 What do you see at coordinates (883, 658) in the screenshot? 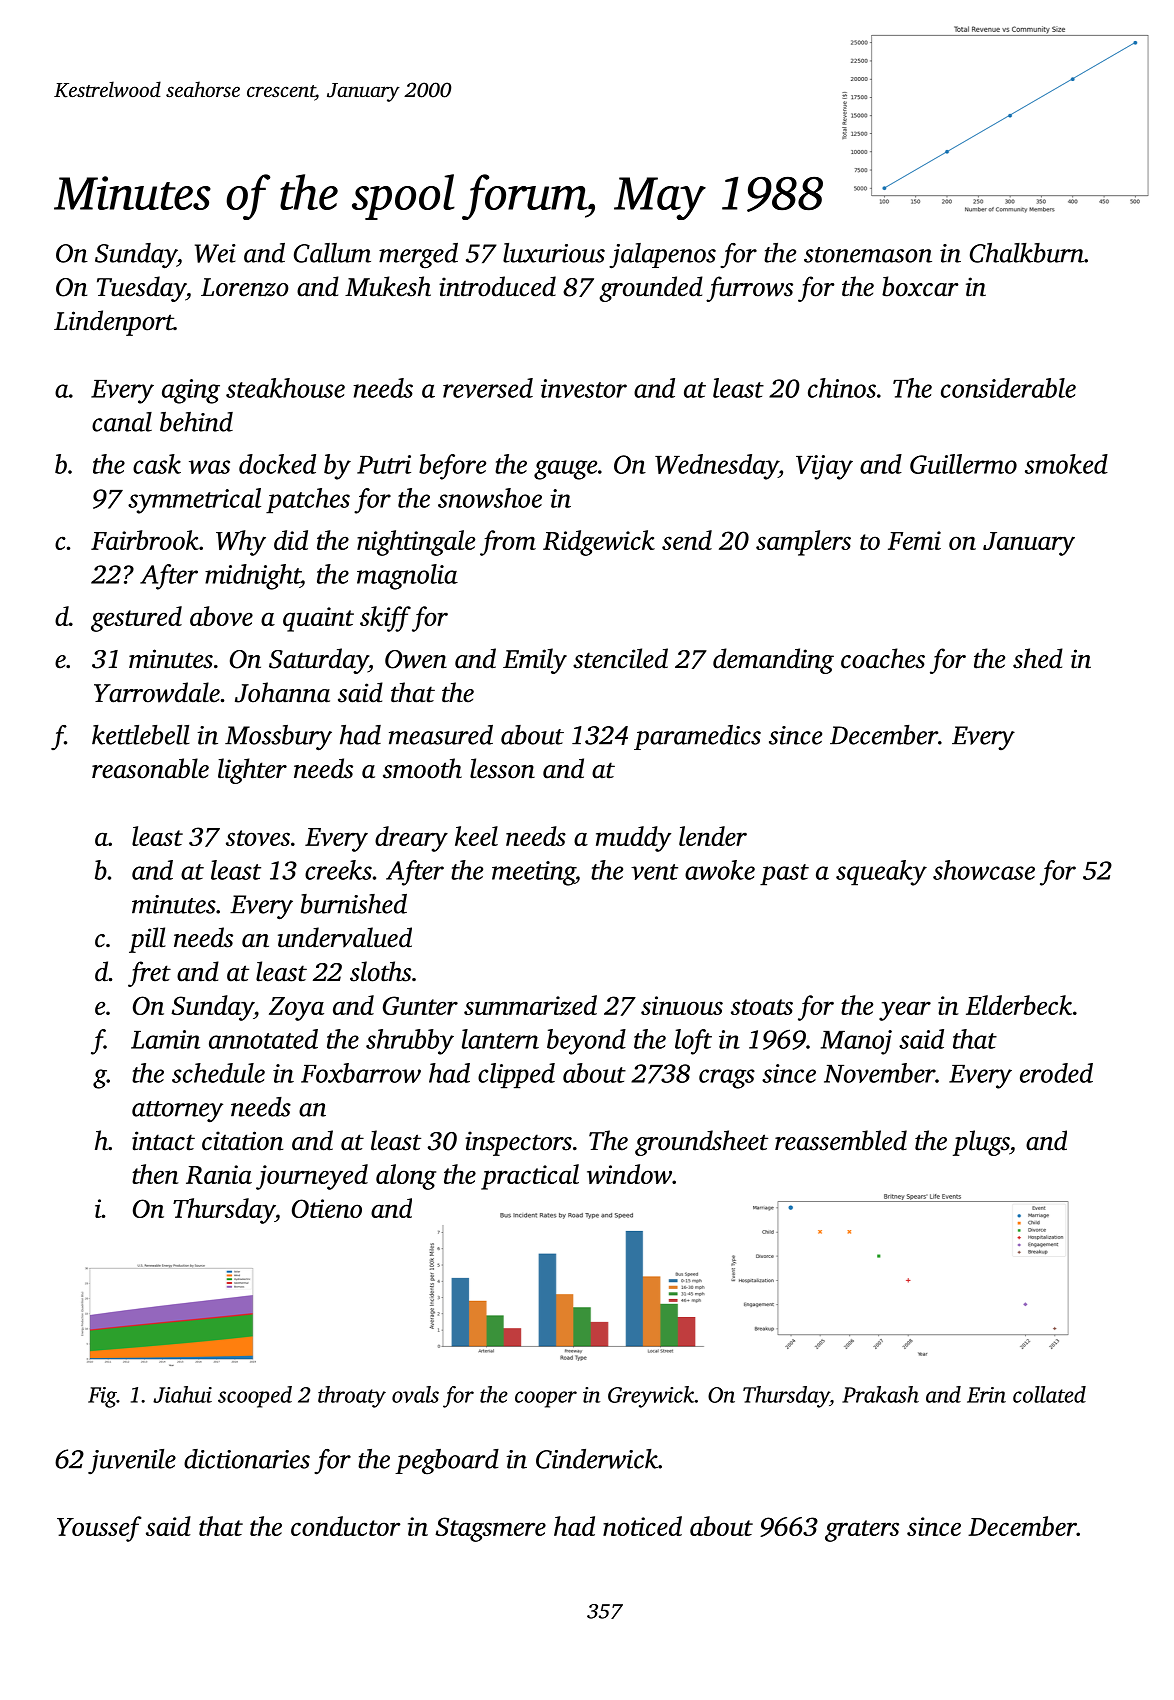
I see `coaches` at bounding box center [883, 658].
